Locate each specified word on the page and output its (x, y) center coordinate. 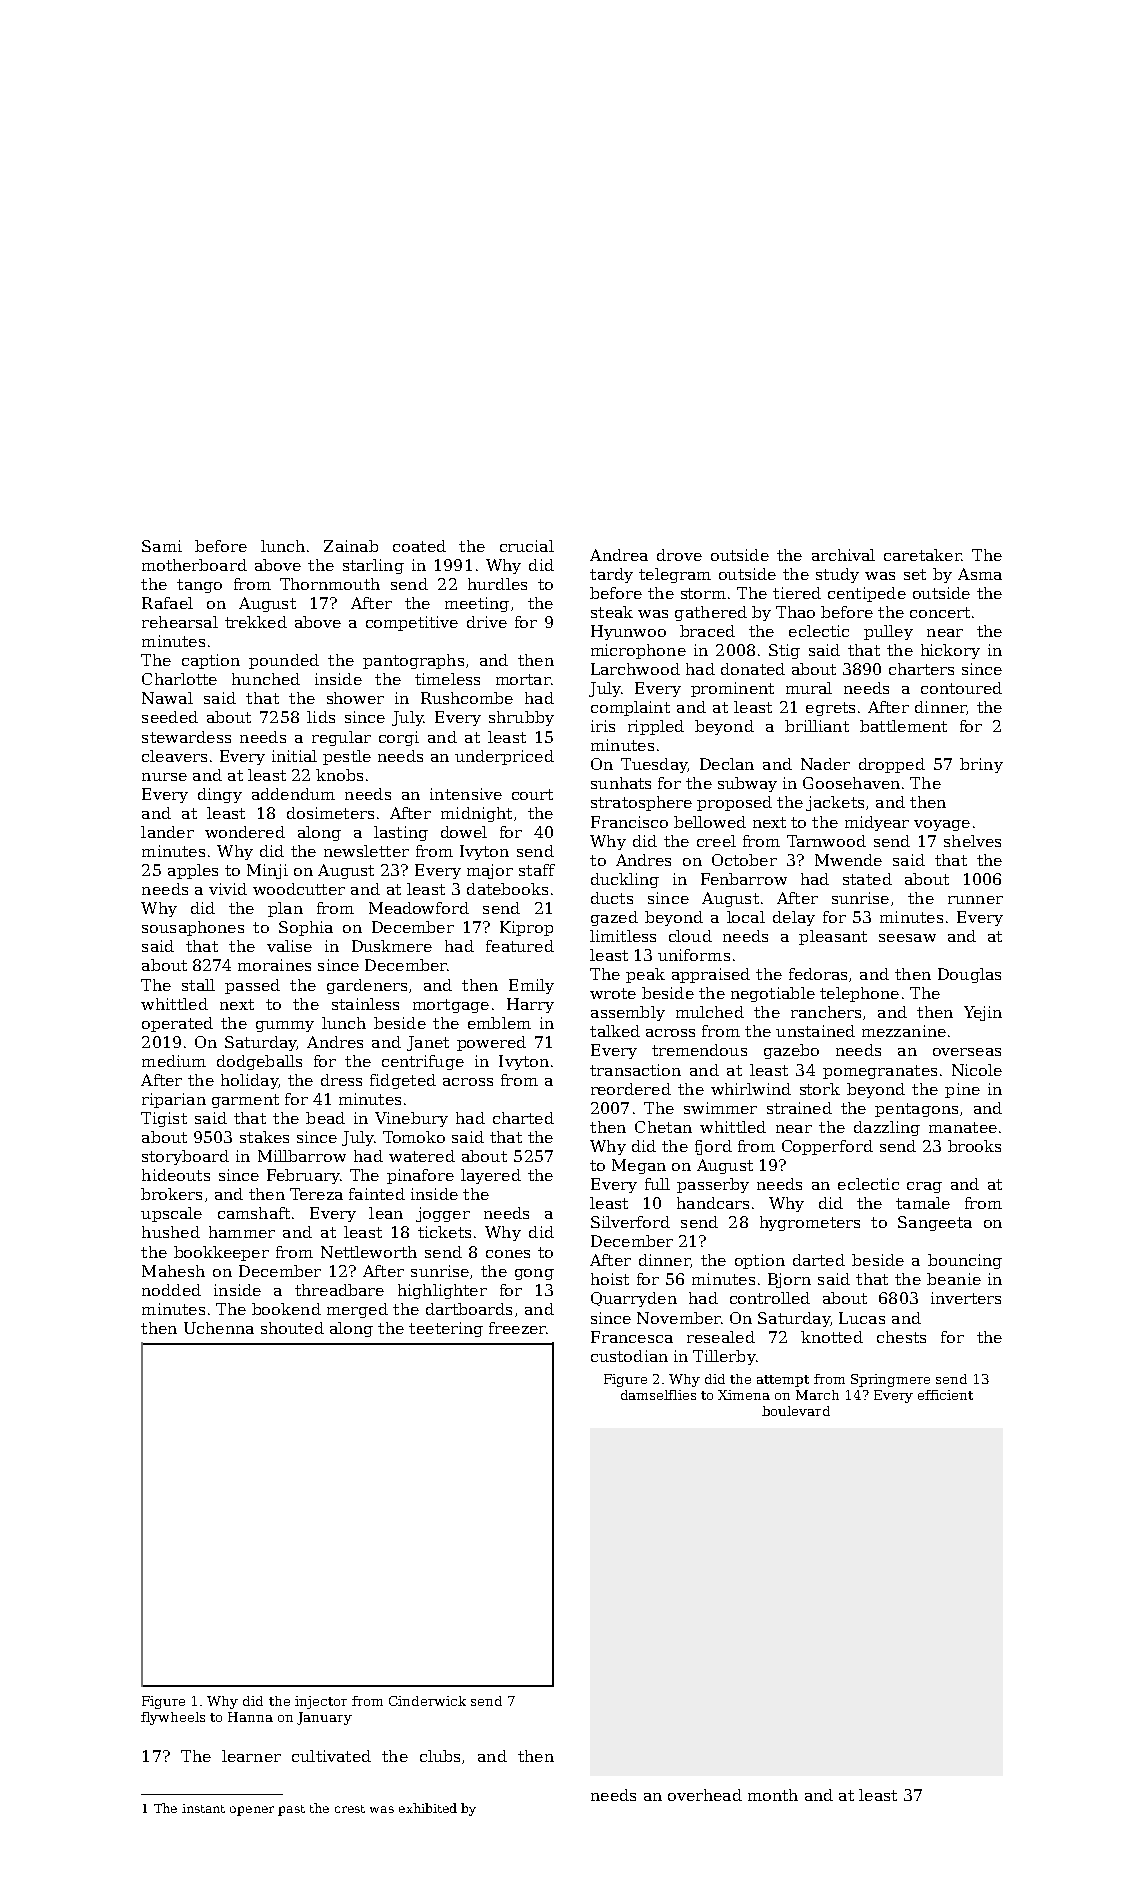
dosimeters (330, 813)
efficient (945, 1395)
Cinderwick (427, 1701)
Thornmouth (330, 584)
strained (799, 1108)
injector (321, 1702)
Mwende (848, 860)
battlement (903, 726)
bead (325, 1118)
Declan (727, 764)
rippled (656, 727)
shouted (292, 1328)
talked (615, 1031)
